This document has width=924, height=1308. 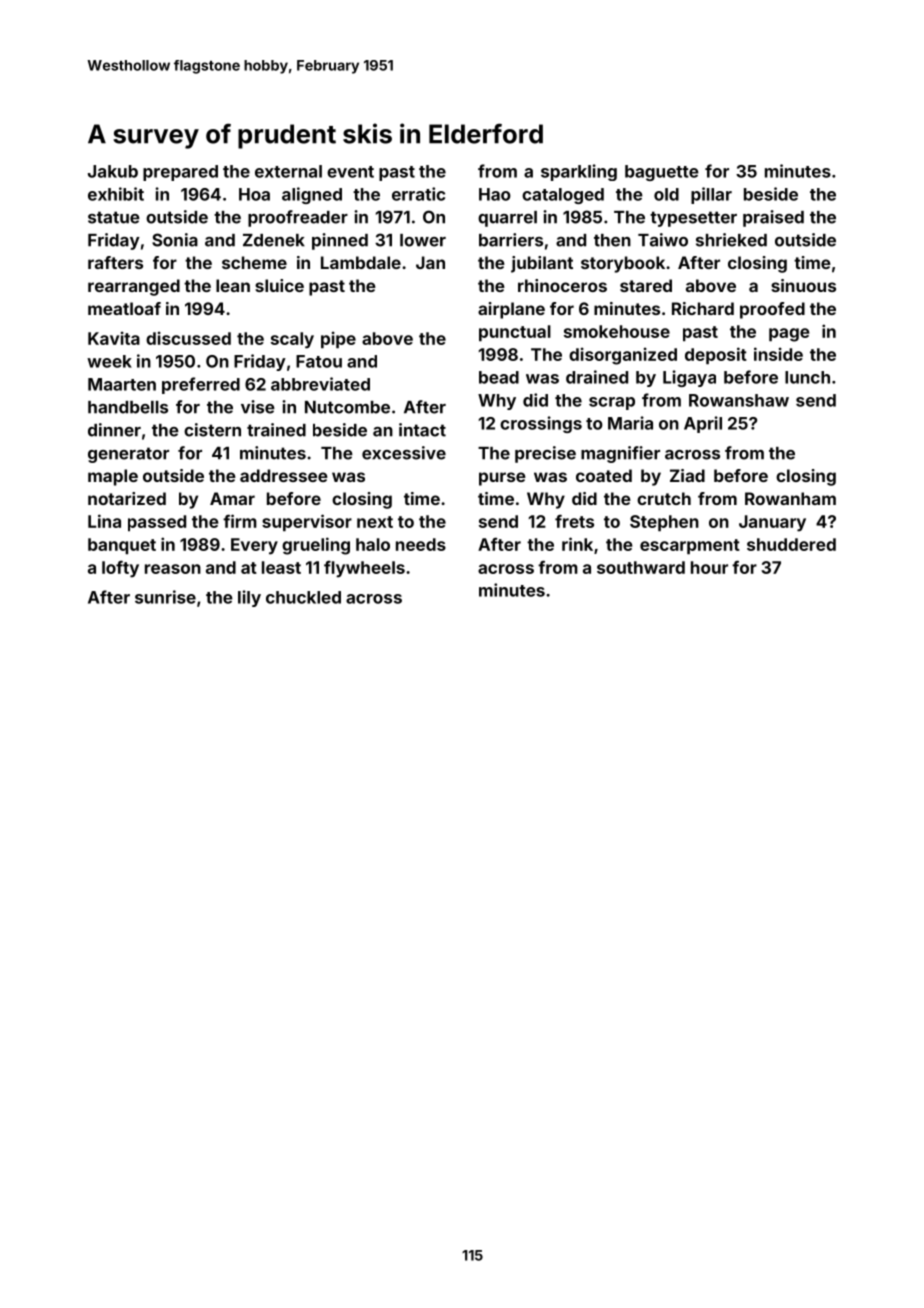 I want to click on lofty, so click(x=120, y=569).
